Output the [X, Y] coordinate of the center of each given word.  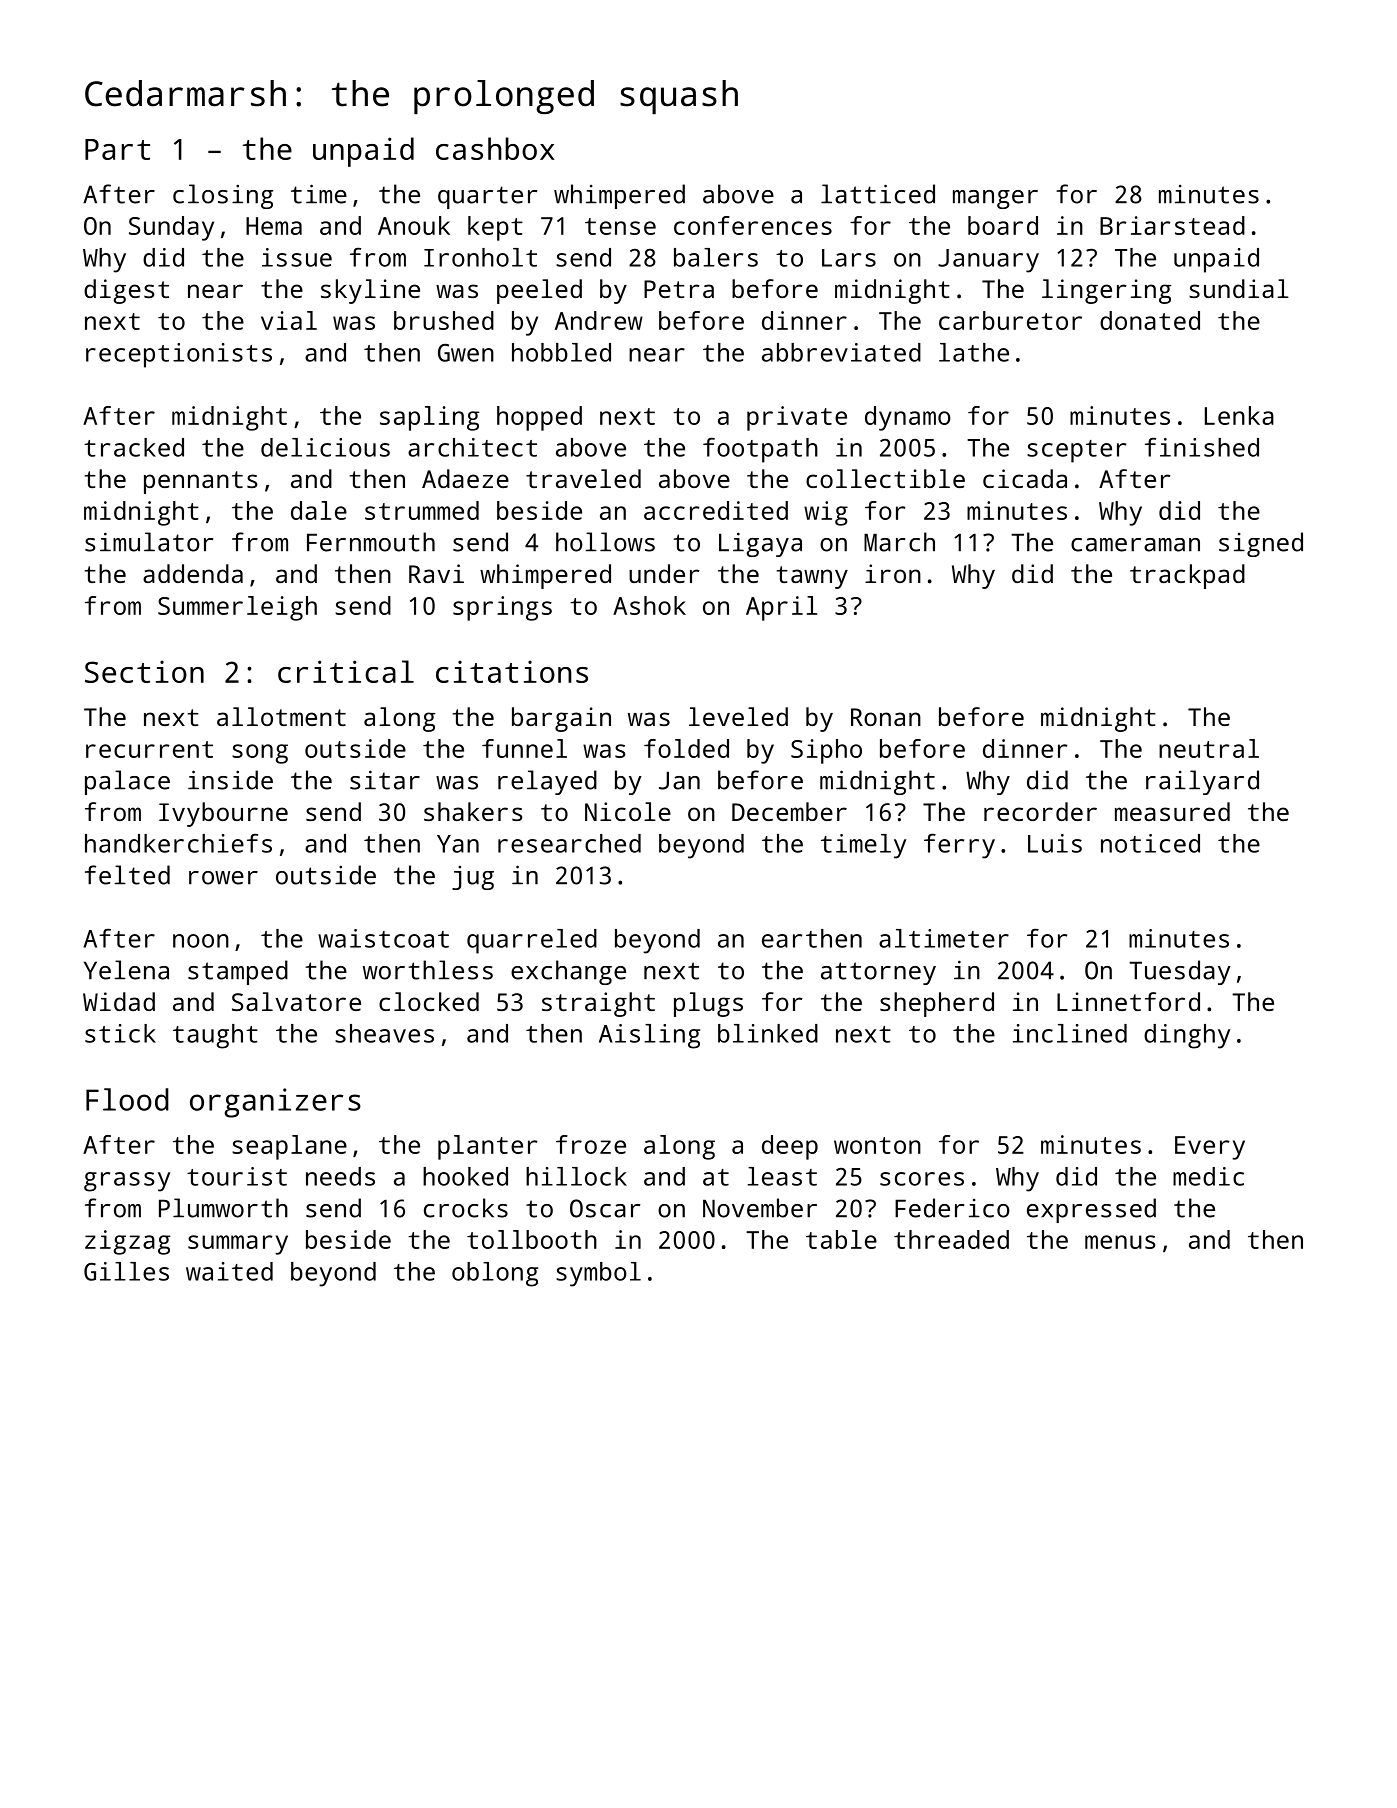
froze [591, 1144]
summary [238, 1245]
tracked [134, 447]
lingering [1106, 291]
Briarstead [1172, 225]
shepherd [937, 1004]
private [797, 418]
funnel [524, 748]
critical [346, 671]
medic [1208, 1176]
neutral [1209, 748]
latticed [878, 194]
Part [117, 149]
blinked [768, 1033]
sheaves [384, 1033]
